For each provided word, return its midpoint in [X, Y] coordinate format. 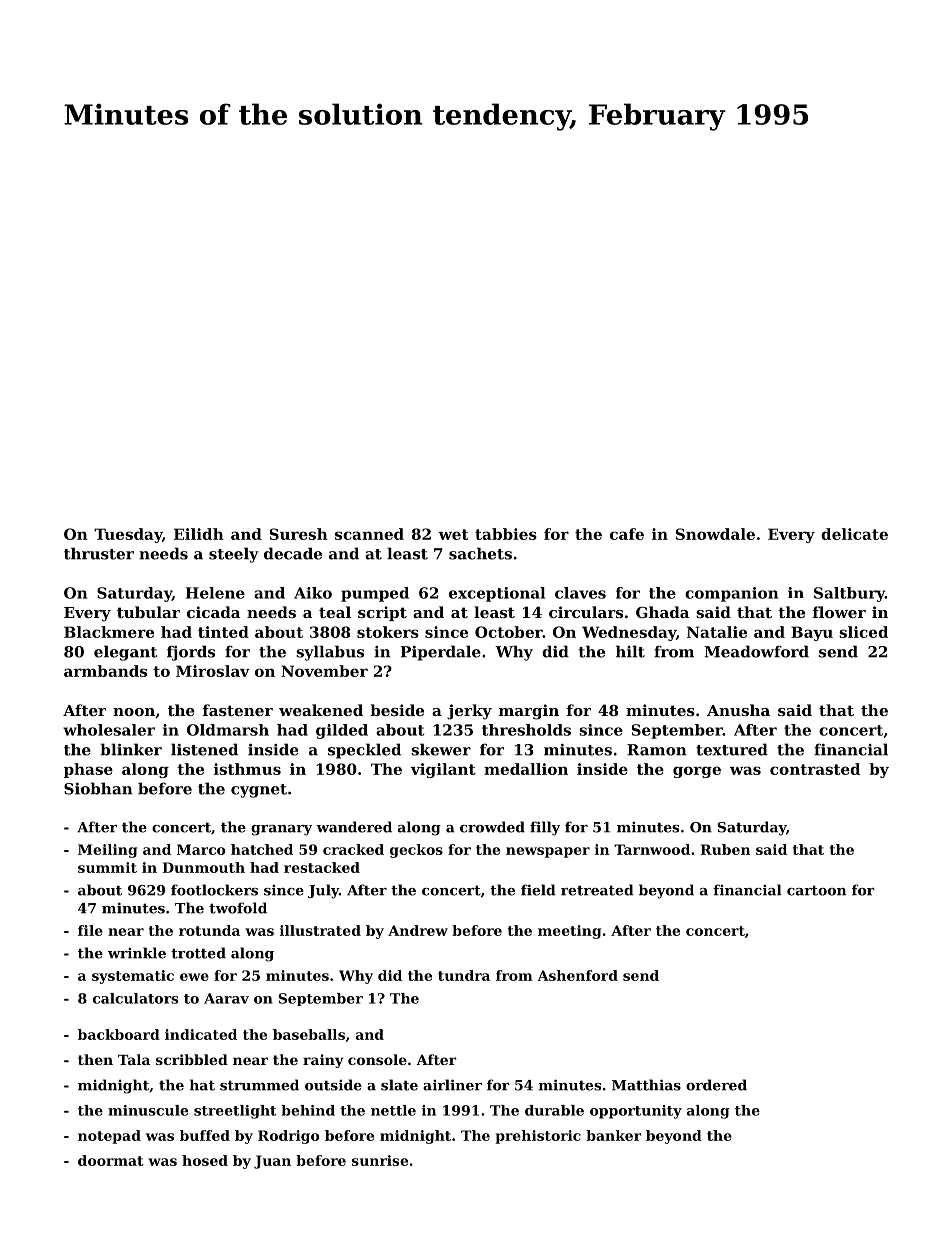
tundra [464, 975]
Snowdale [715, 534]
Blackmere [109, 632]
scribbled [192, 1059]
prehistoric [538, 1137]
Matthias [646, 1085]
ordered [716, 1085]
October [509, 632]
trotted [198, 953]
